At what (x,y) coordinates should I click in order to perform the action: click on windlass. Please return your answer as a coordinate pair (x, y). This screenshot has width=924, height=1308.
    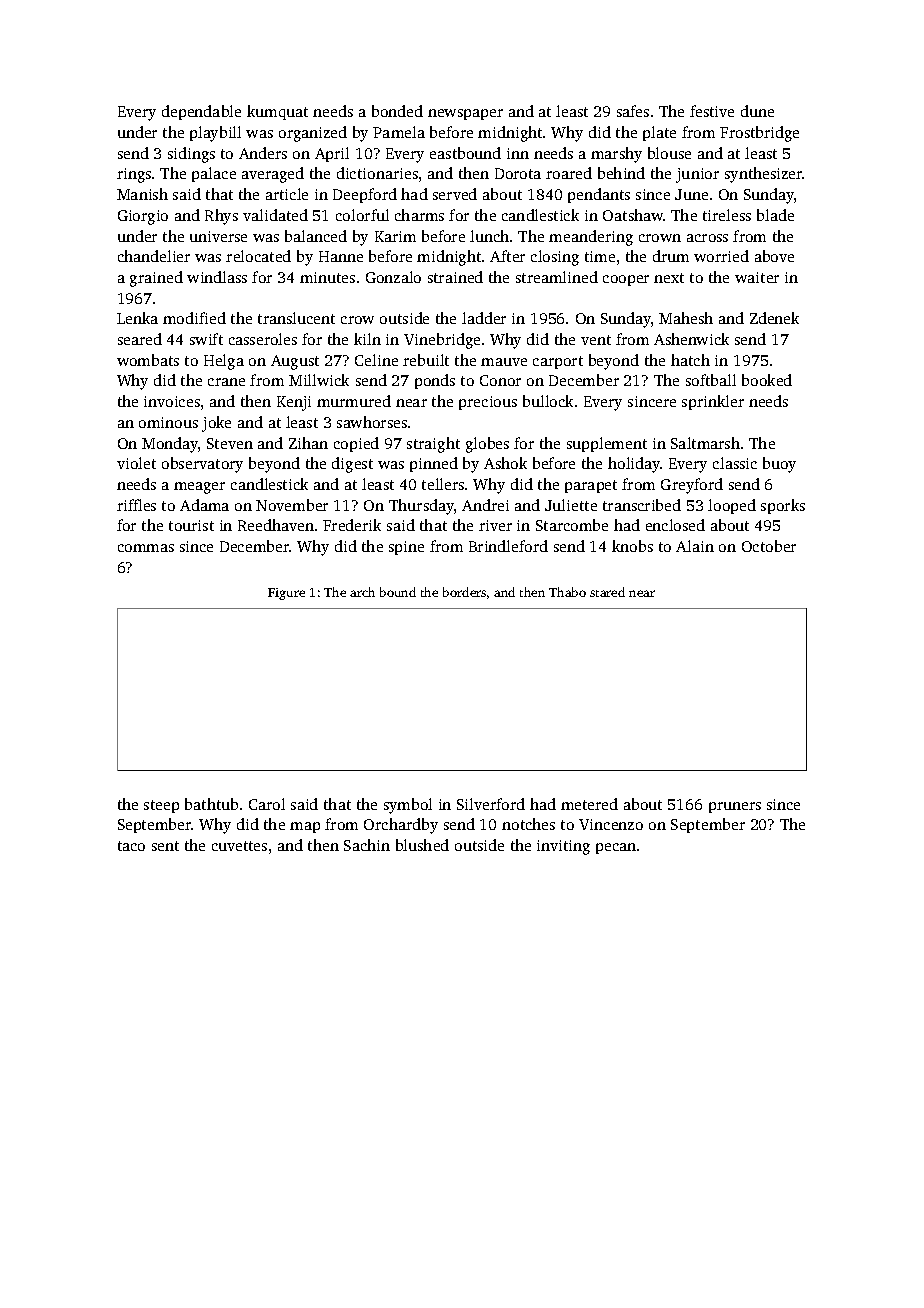
    Looking at the image, I should click on (217, 277).
